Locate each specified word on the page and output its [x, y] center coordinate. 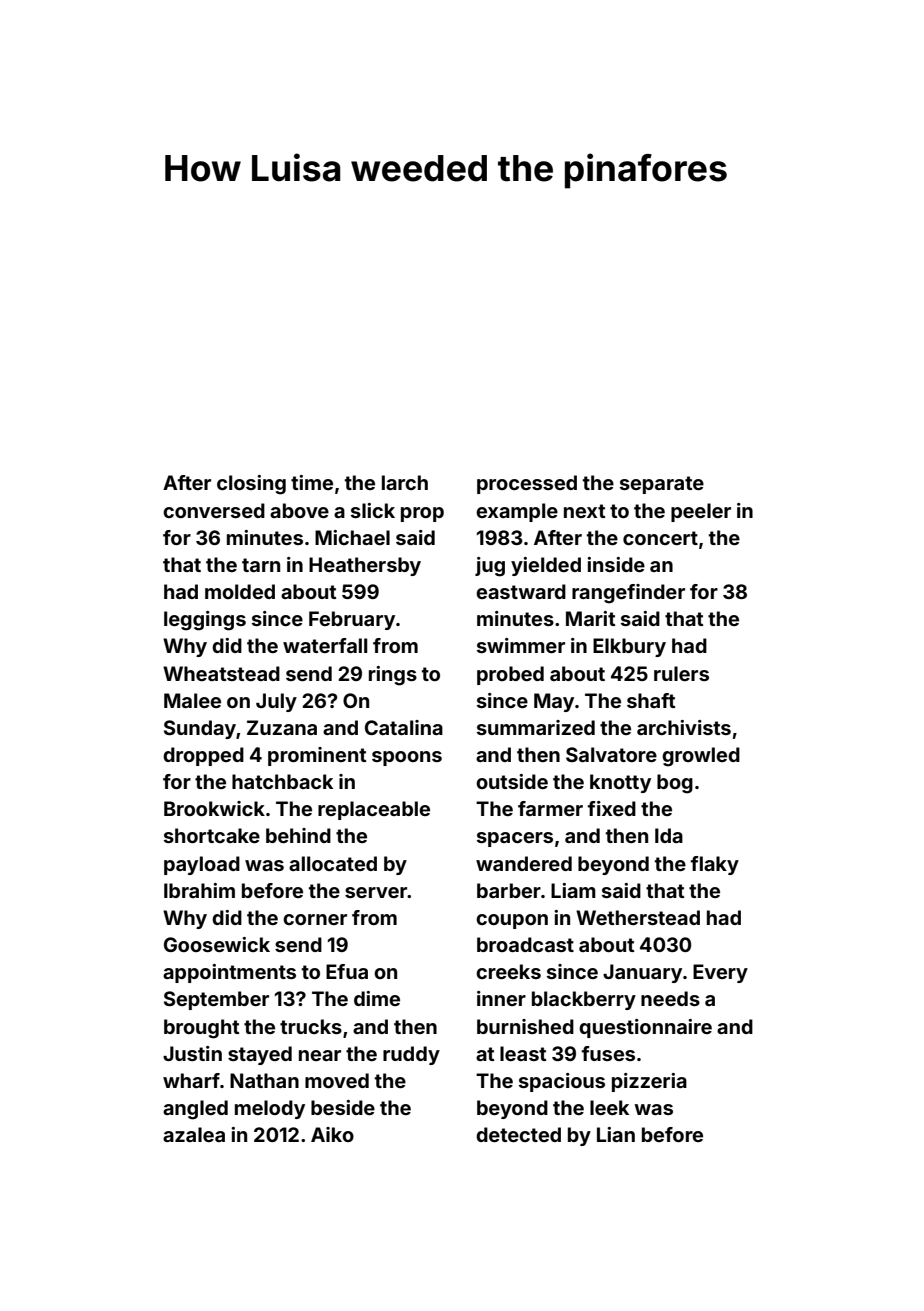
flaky [715, 865]
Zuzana [282, 727]
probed [510, 675]
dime [377, 998]
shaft [651, 700]
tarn [261, 565]
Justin [192, 1053]
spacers [515, 839]
